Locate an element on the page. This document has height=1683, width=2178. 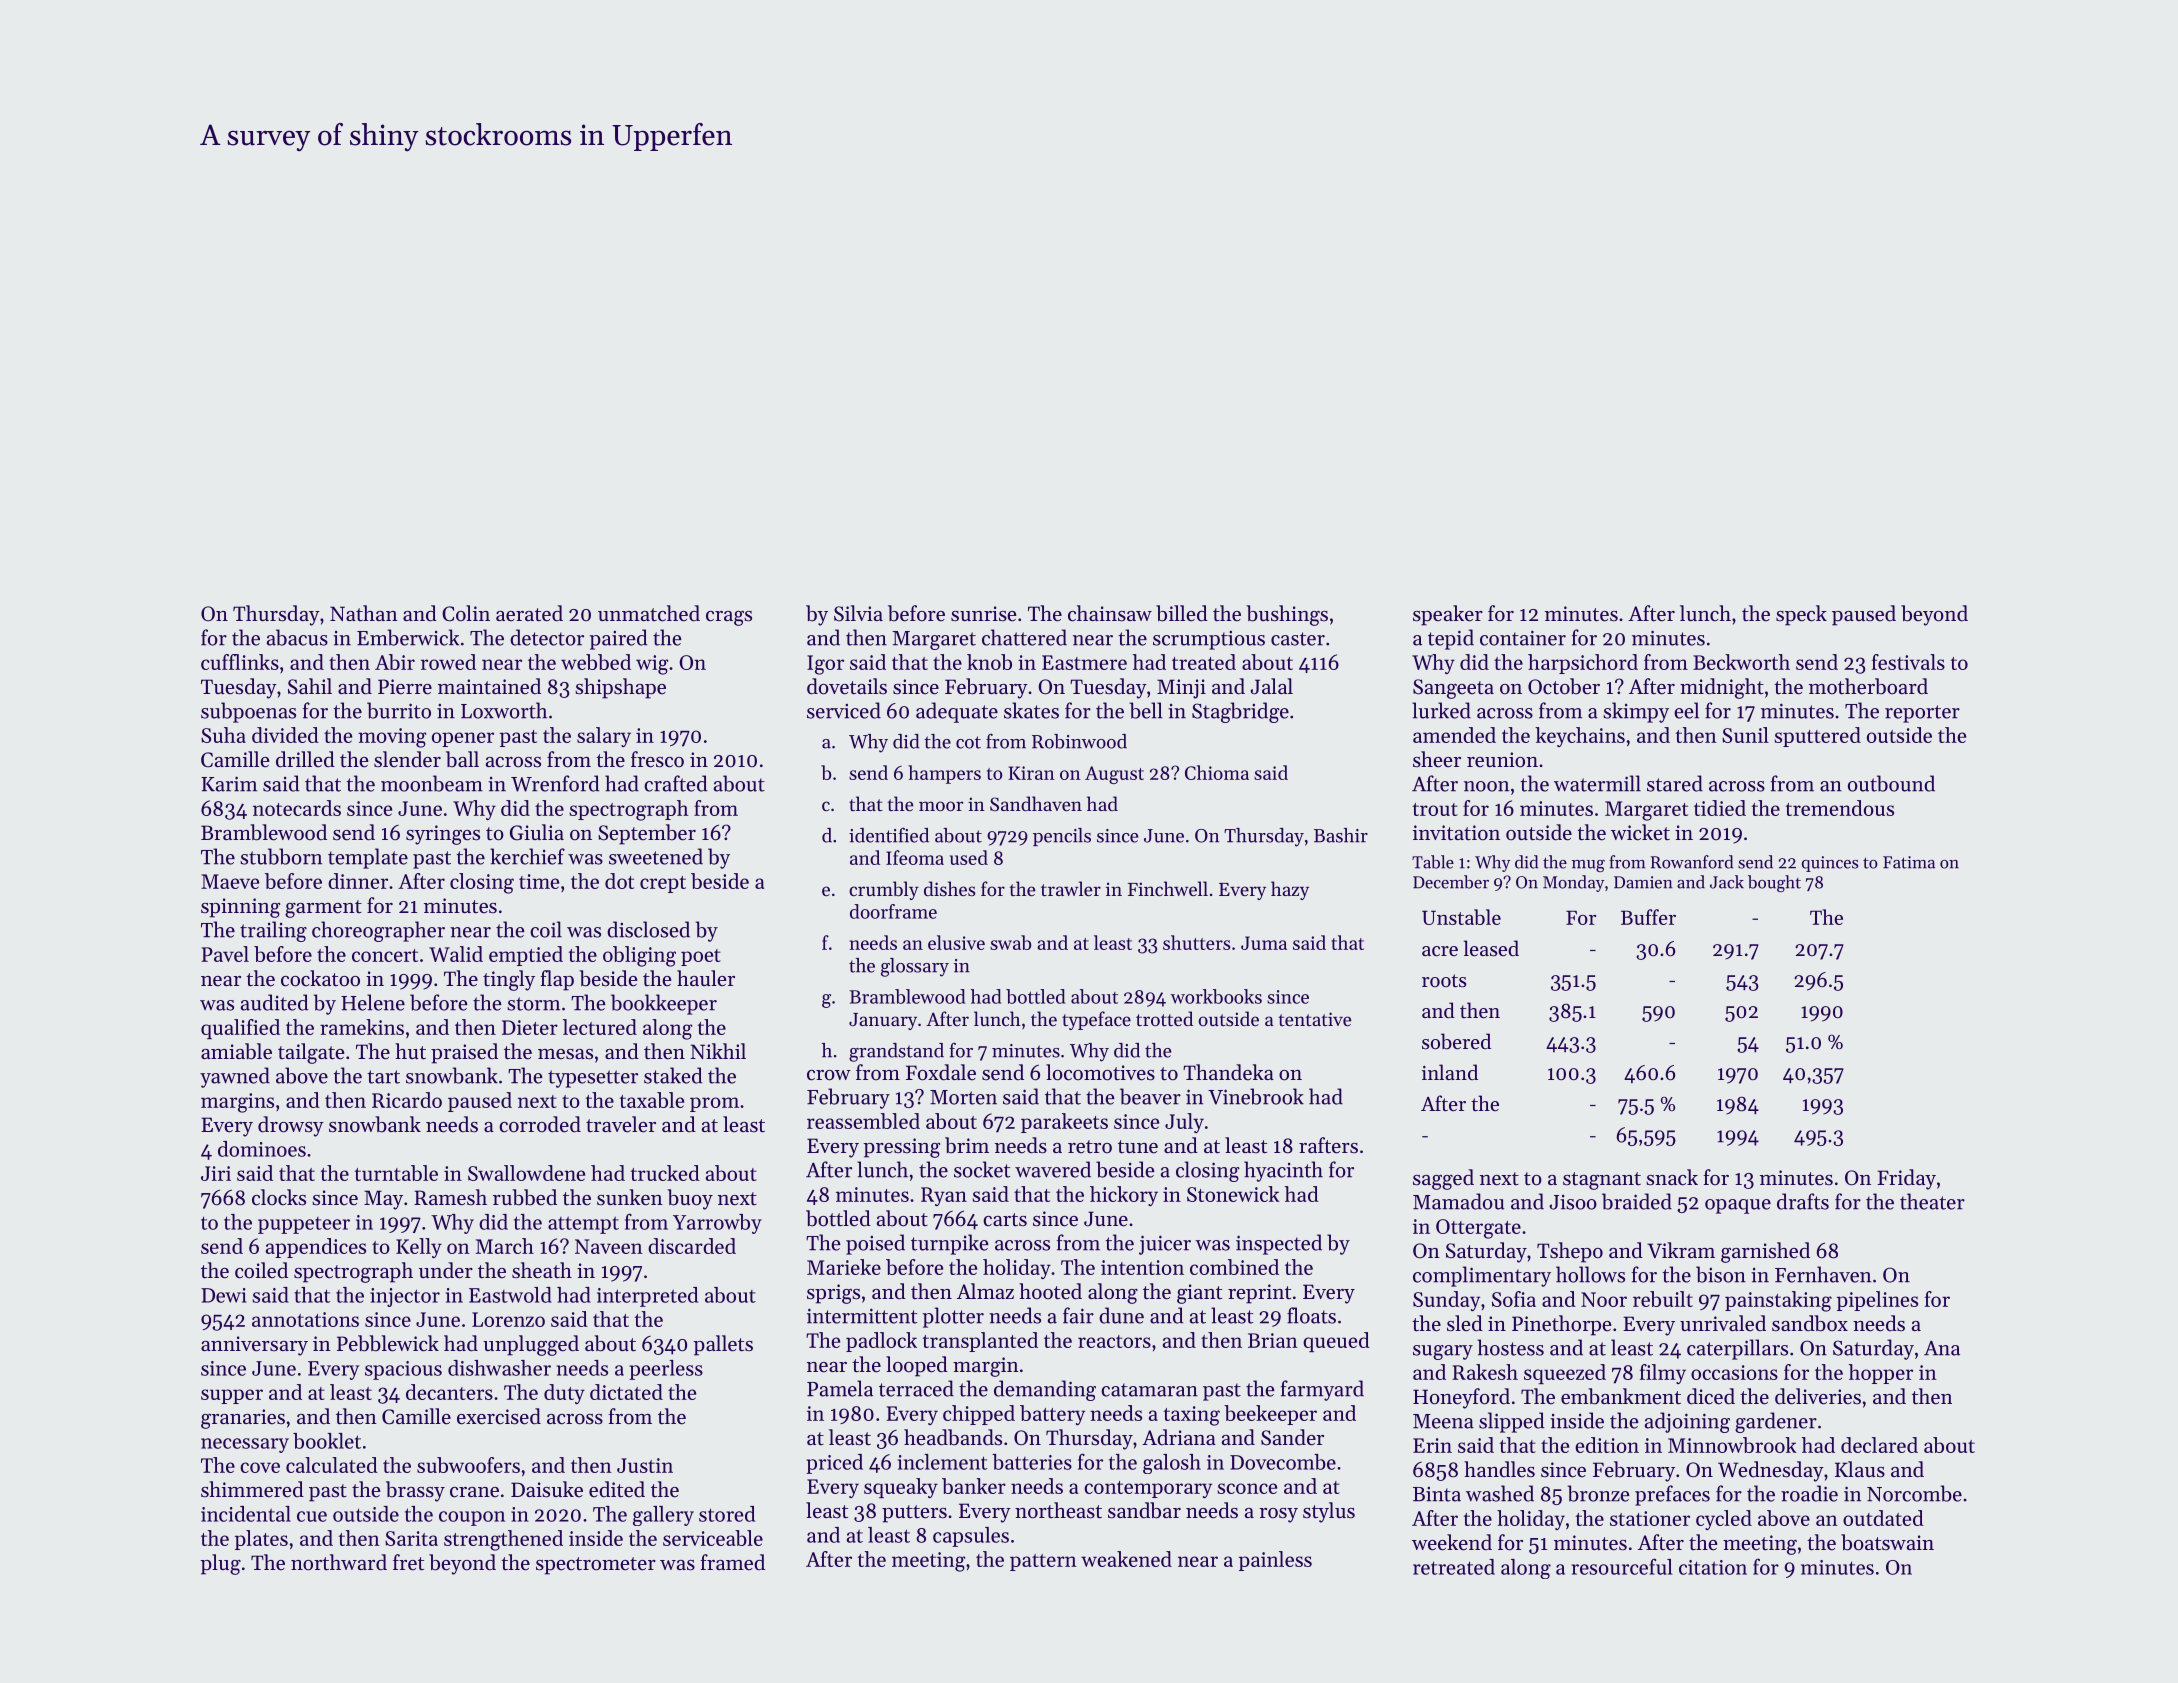
giant is located at coordinates (1199, 1294).
